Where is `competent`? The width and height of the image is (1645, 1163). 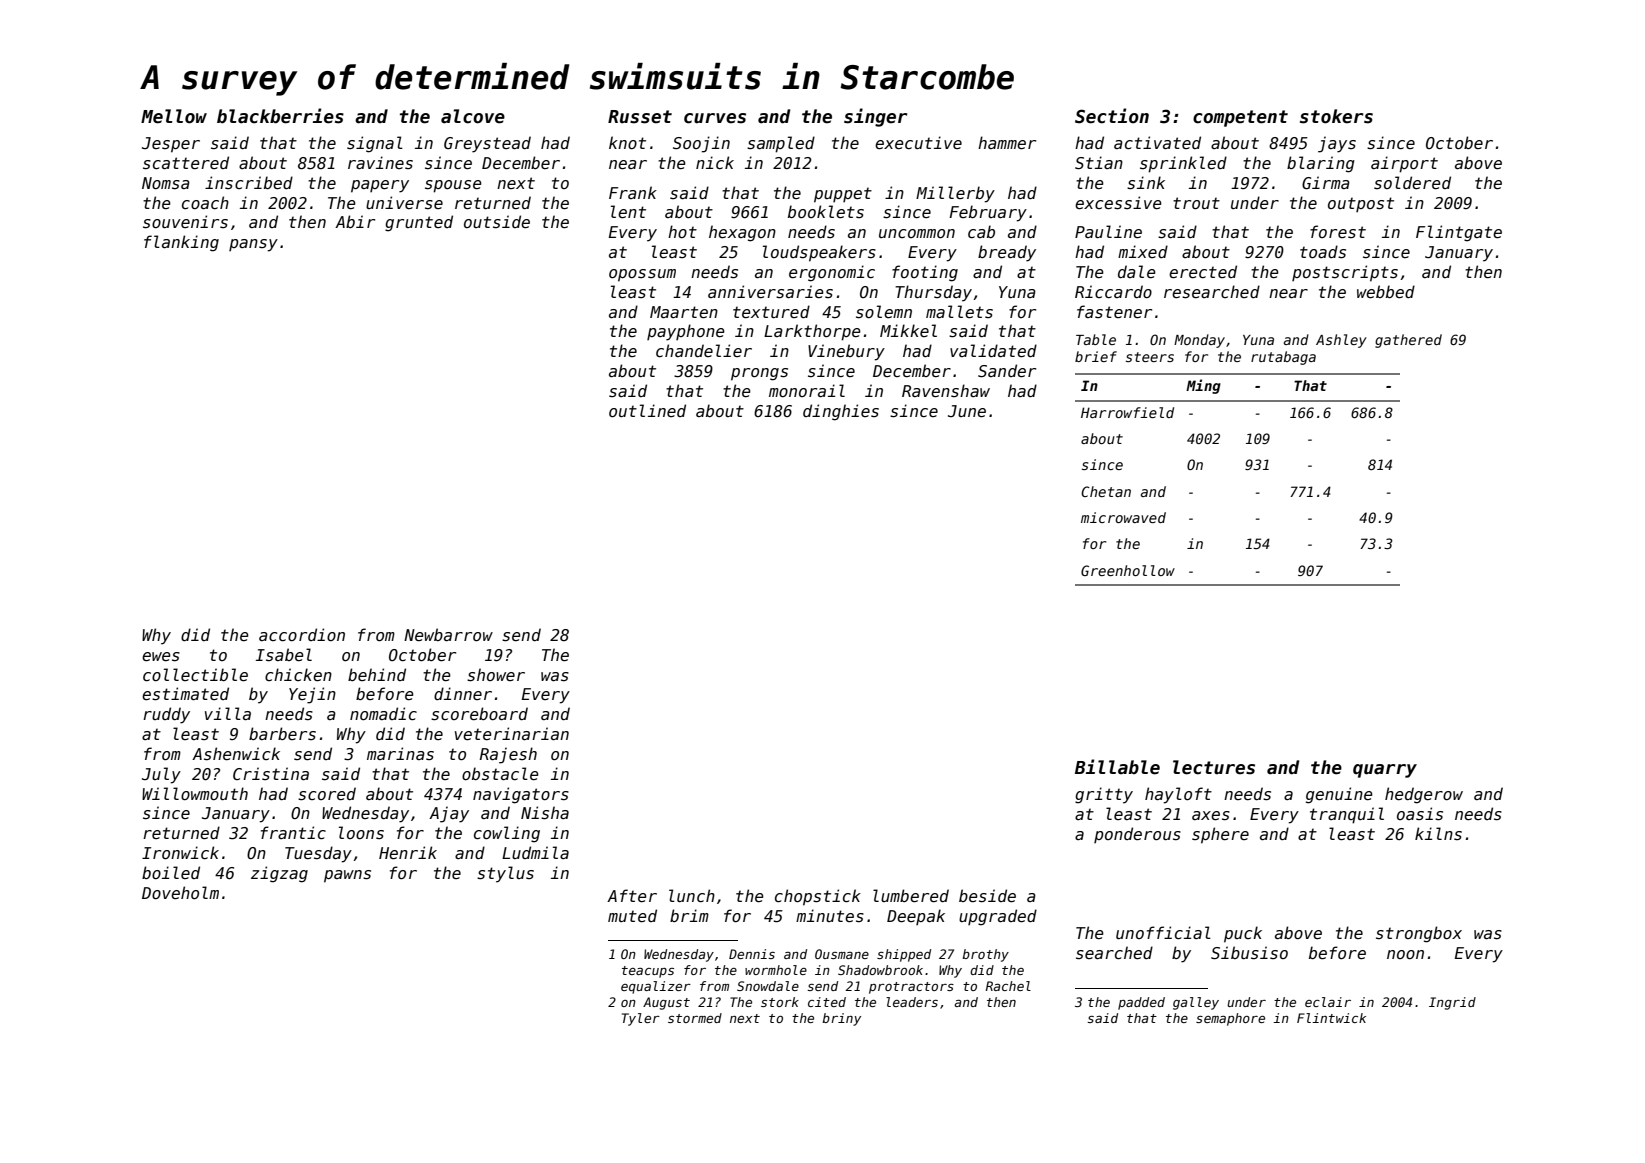 competent is located at coordinates (1240, 118).
